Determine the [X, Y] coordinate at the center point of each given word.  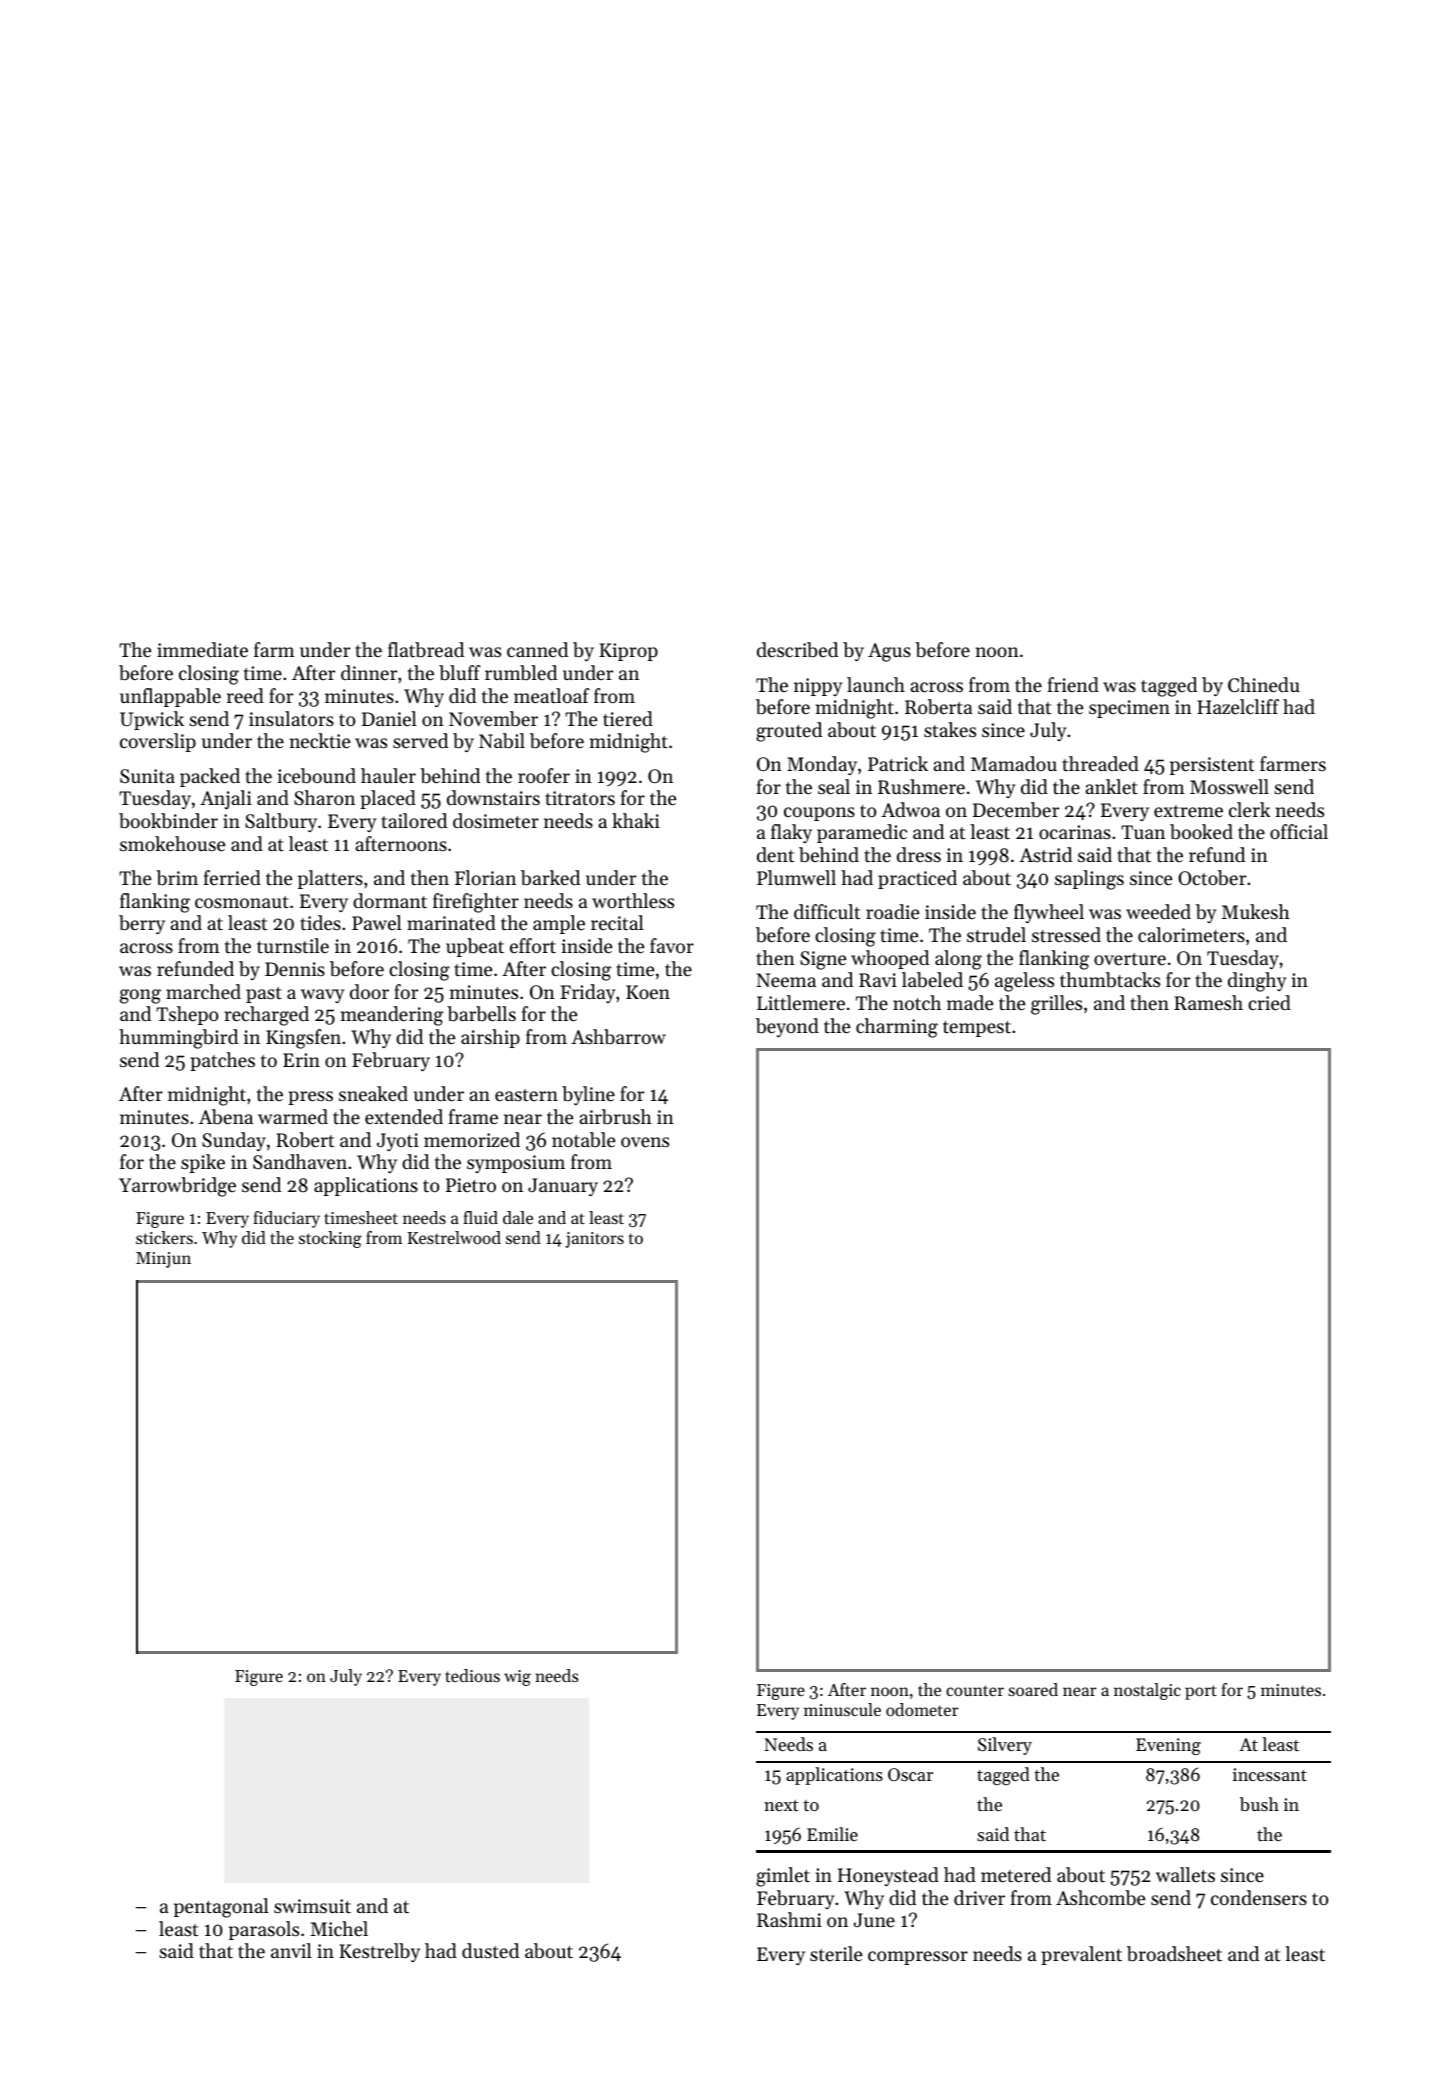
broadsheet [1174, 1954]
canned [537, 649]
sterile [836, 1953]
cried [1269, 1002]
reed [245, 695]
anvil [291, 1950]
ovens [645, 1142]
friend [1073, 684]
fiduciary [286, 1219]
